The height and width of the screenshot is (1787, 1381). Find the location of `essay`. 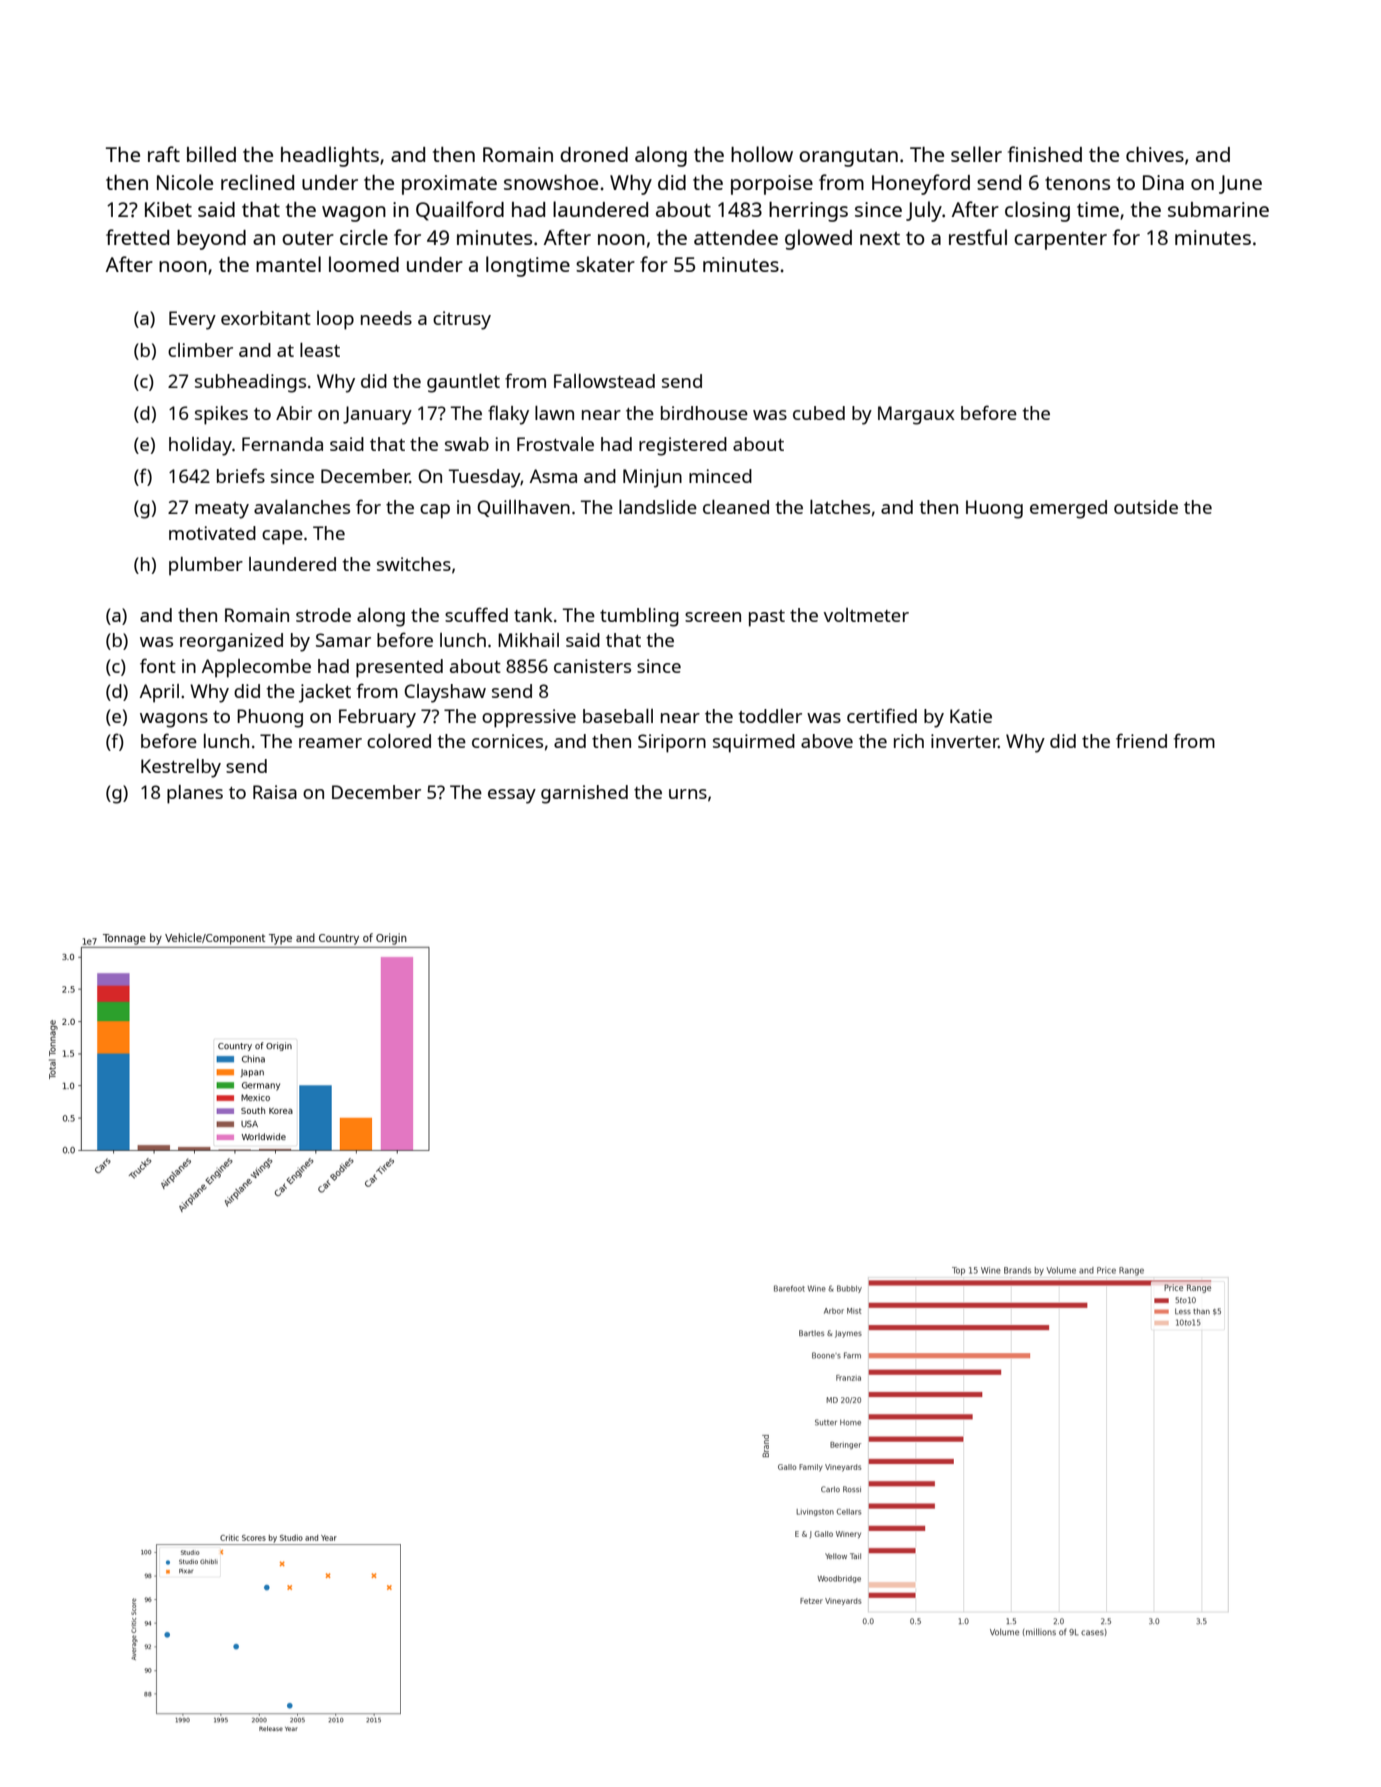

essay is located at coordinates (512, 796).
